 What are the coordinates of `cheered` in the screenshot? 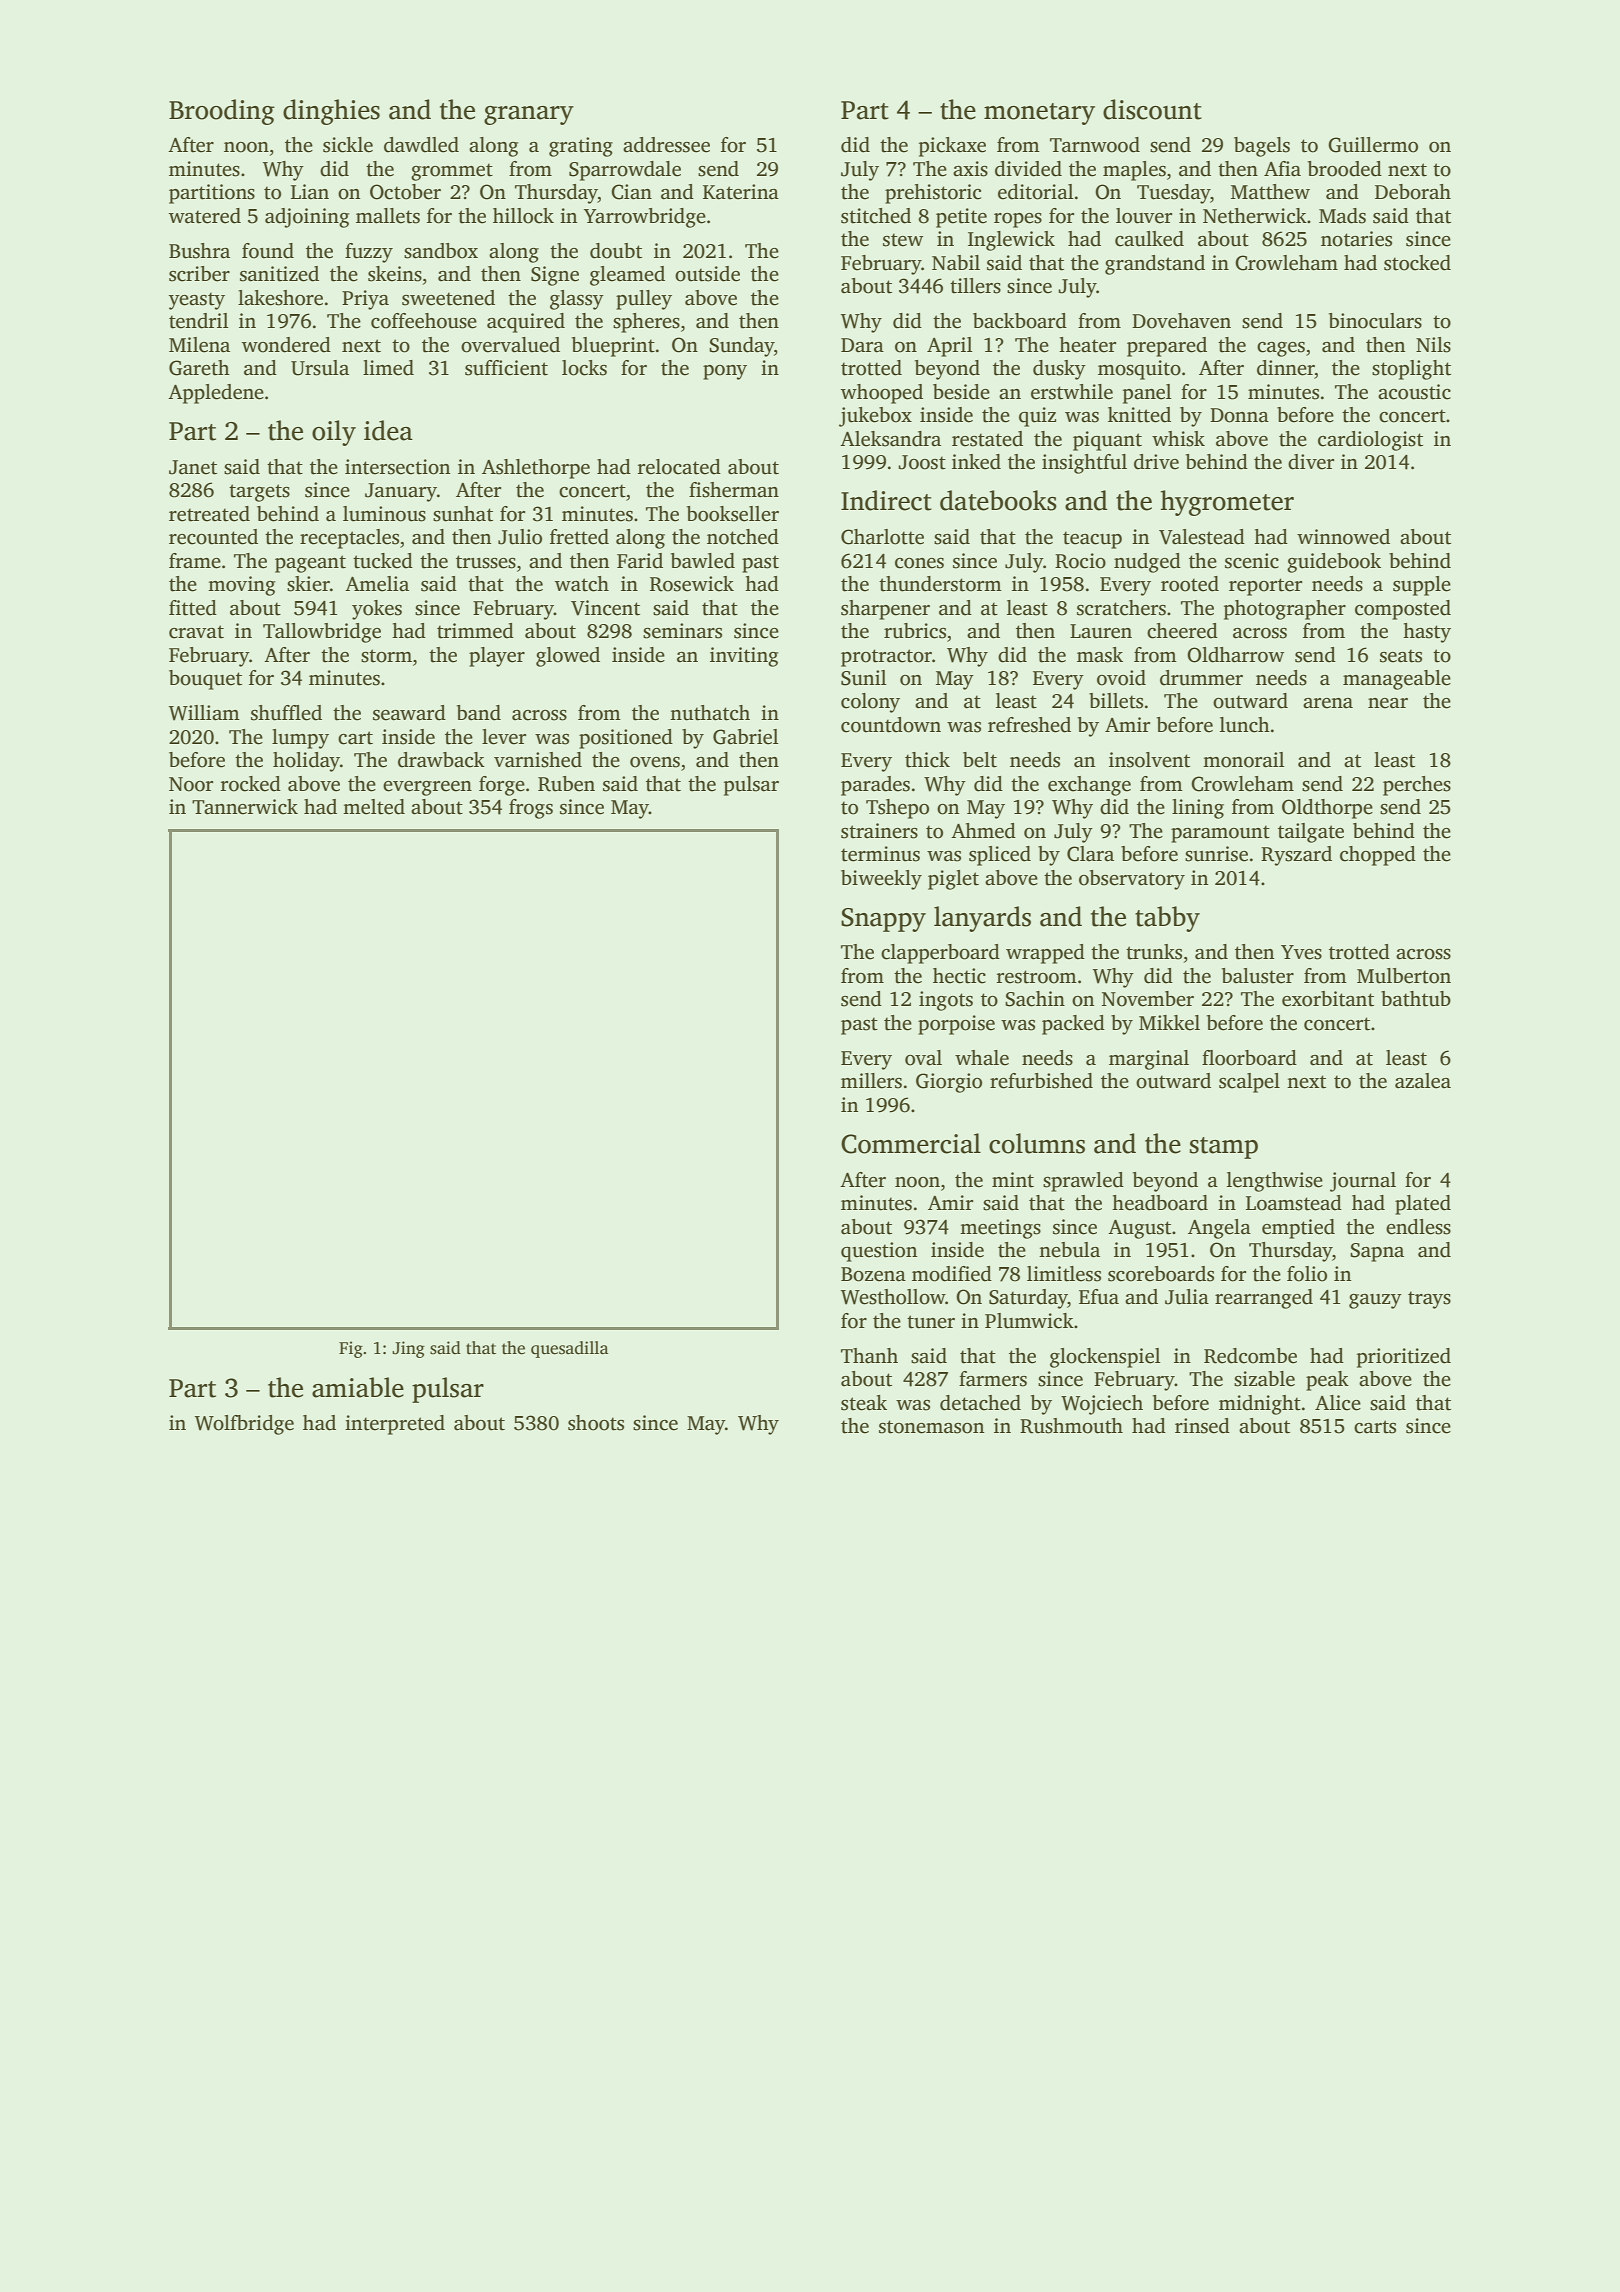 It's located at (1182, 631).
